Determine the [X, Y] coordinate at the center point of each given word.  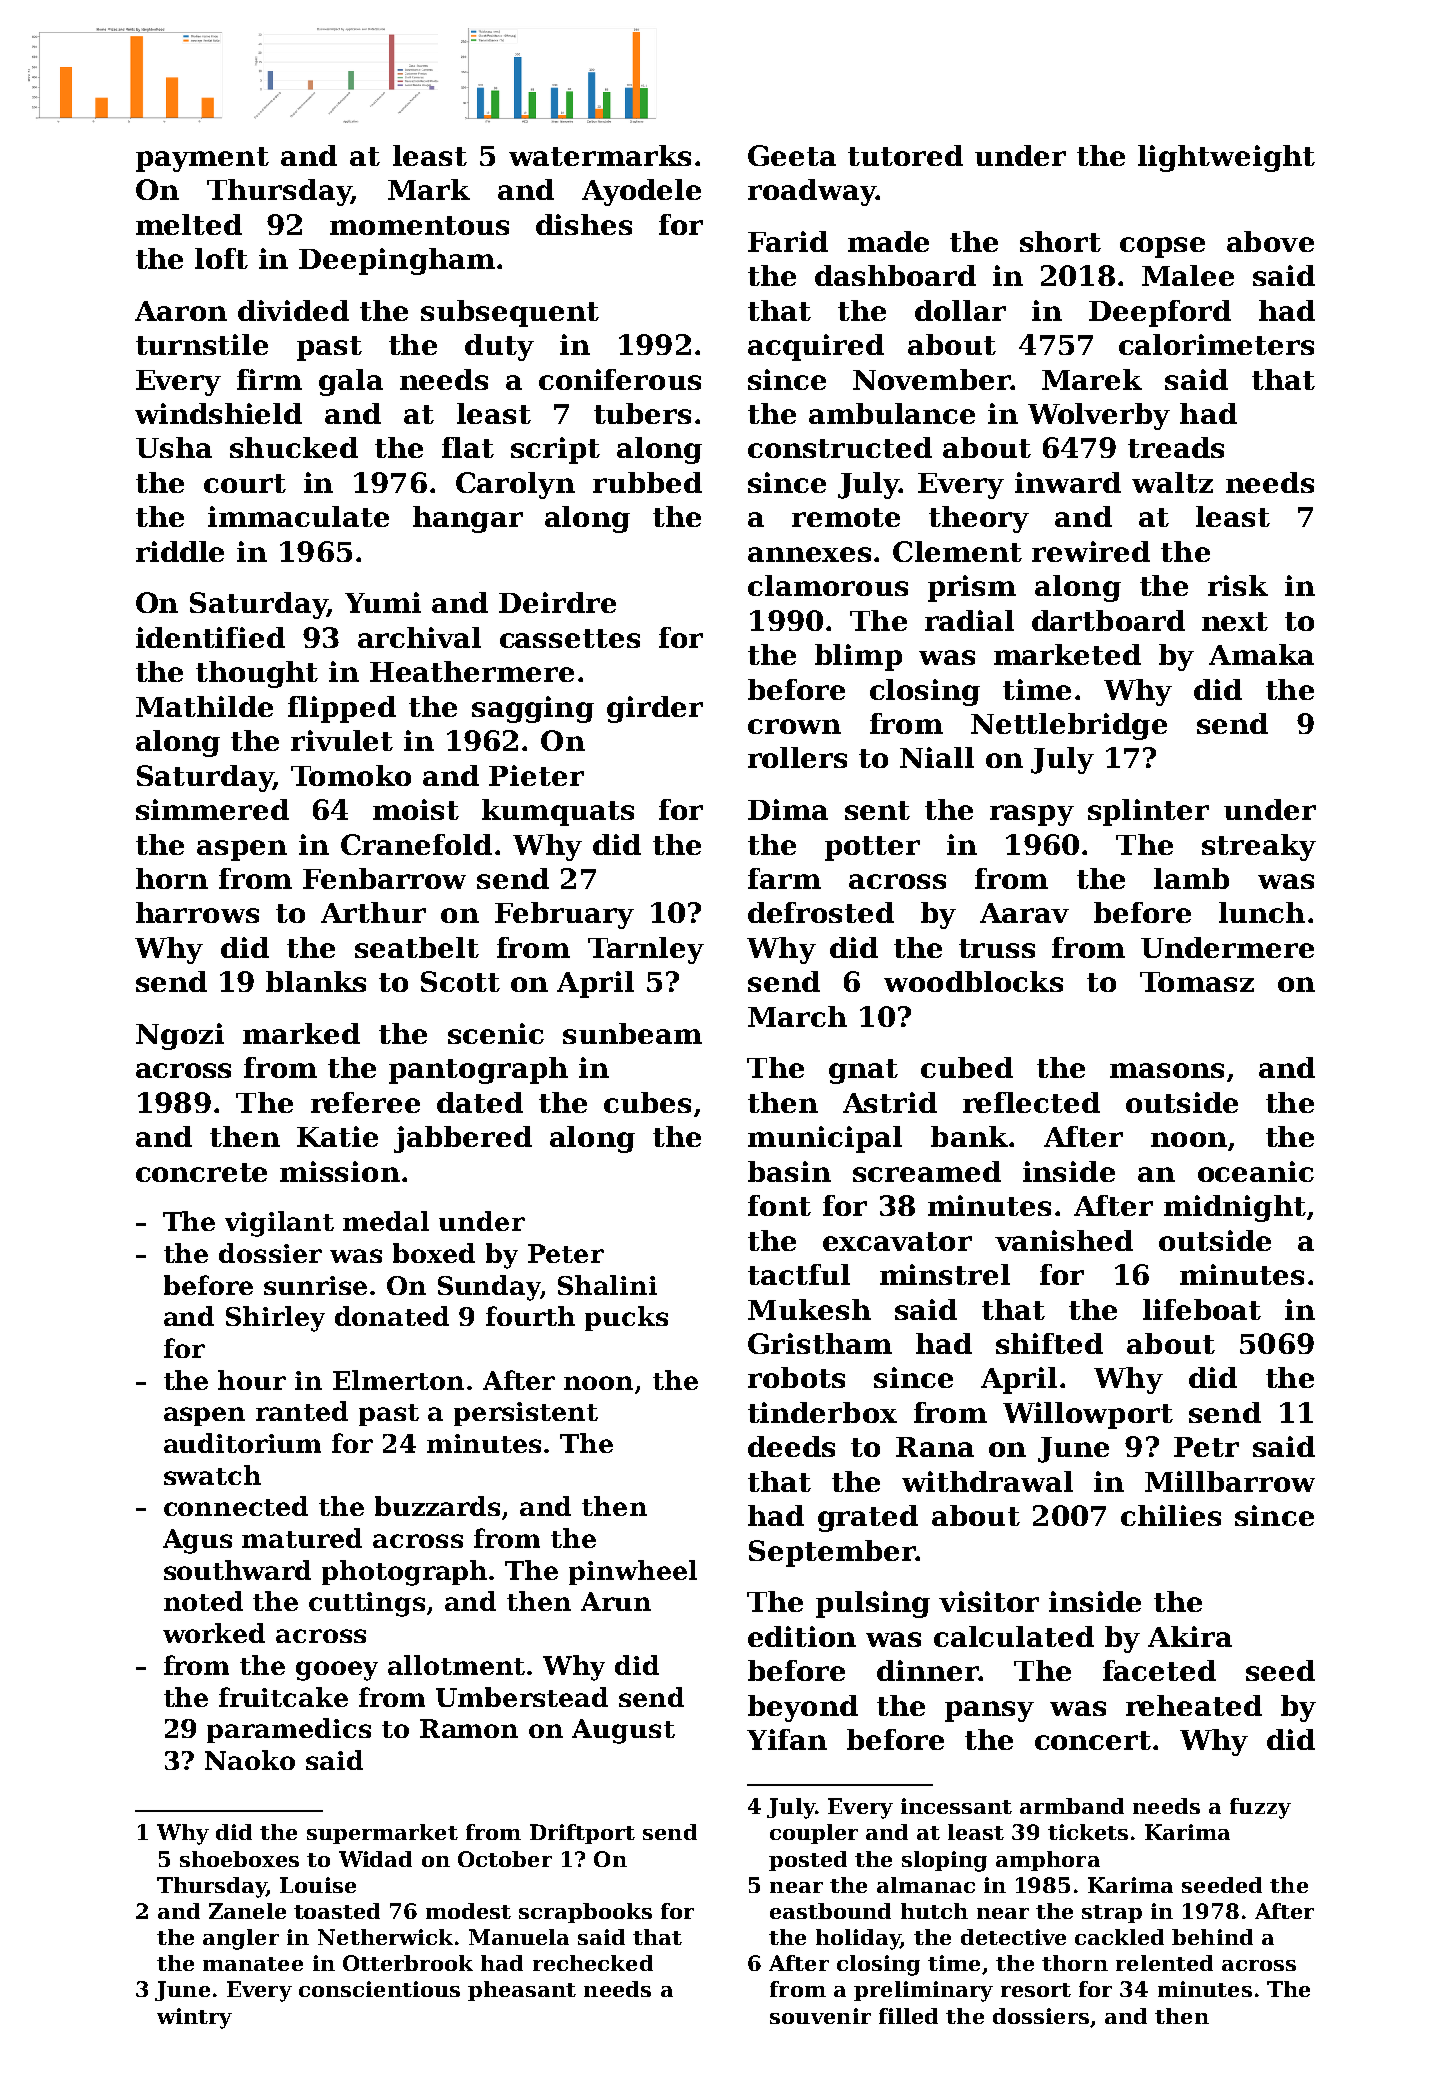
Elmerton [398, 1380]
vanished [1064, 1240]
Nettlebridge [1069, 726]
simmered [212, 809]
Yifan [787, 1739]
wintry [194, 2018]
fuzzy [1260, 1808]
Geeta [792, 155]
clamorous [828, 585]
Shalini [607, 1285]
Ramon [469, 1728]
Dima [788, 809]
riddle [180, 551]
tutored [905, 155]
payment [202, 159]
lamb [1191, 878]
